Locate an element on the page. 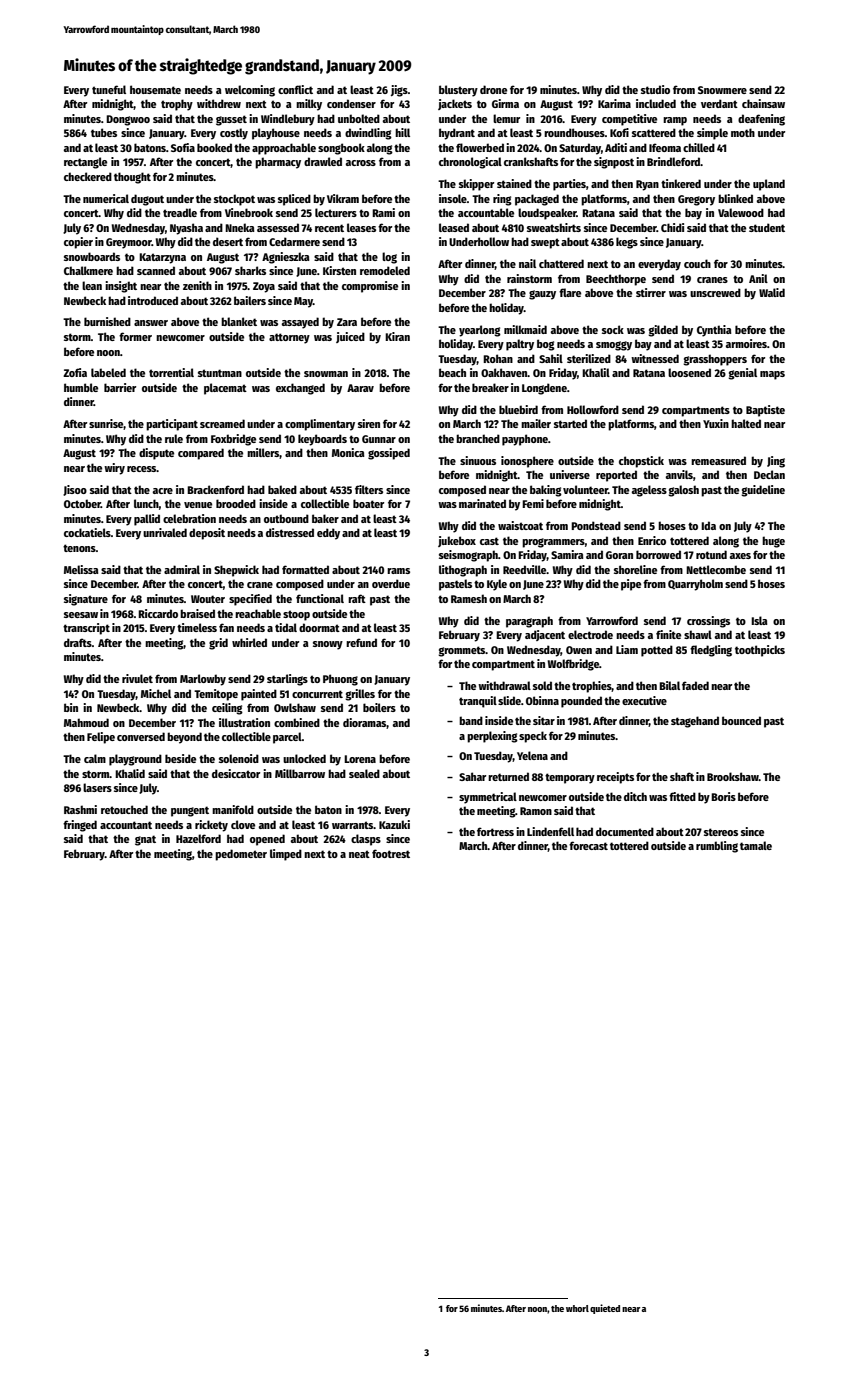 This document has width=849, height=1400. fortress is located at coordinates (495, 831).
